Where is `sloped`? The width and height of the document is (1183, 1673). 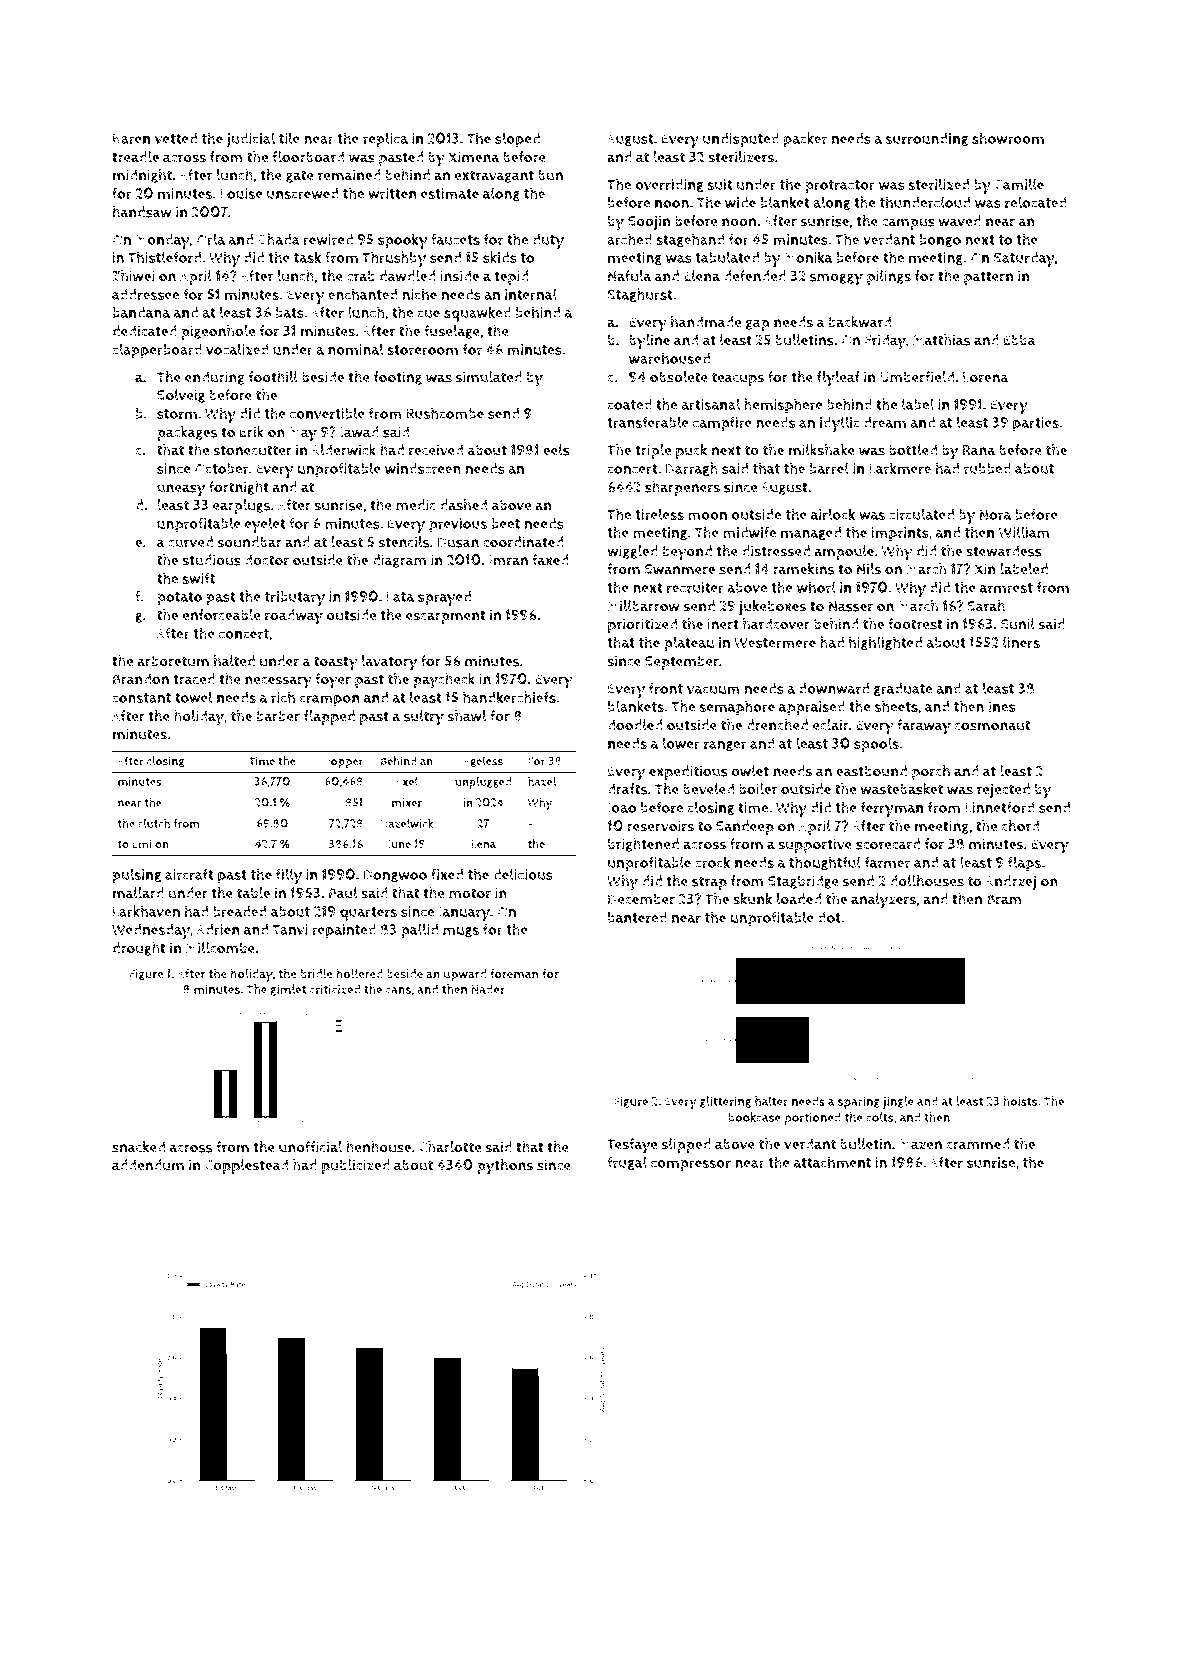
sloped is located at coordinates (517, 140).
